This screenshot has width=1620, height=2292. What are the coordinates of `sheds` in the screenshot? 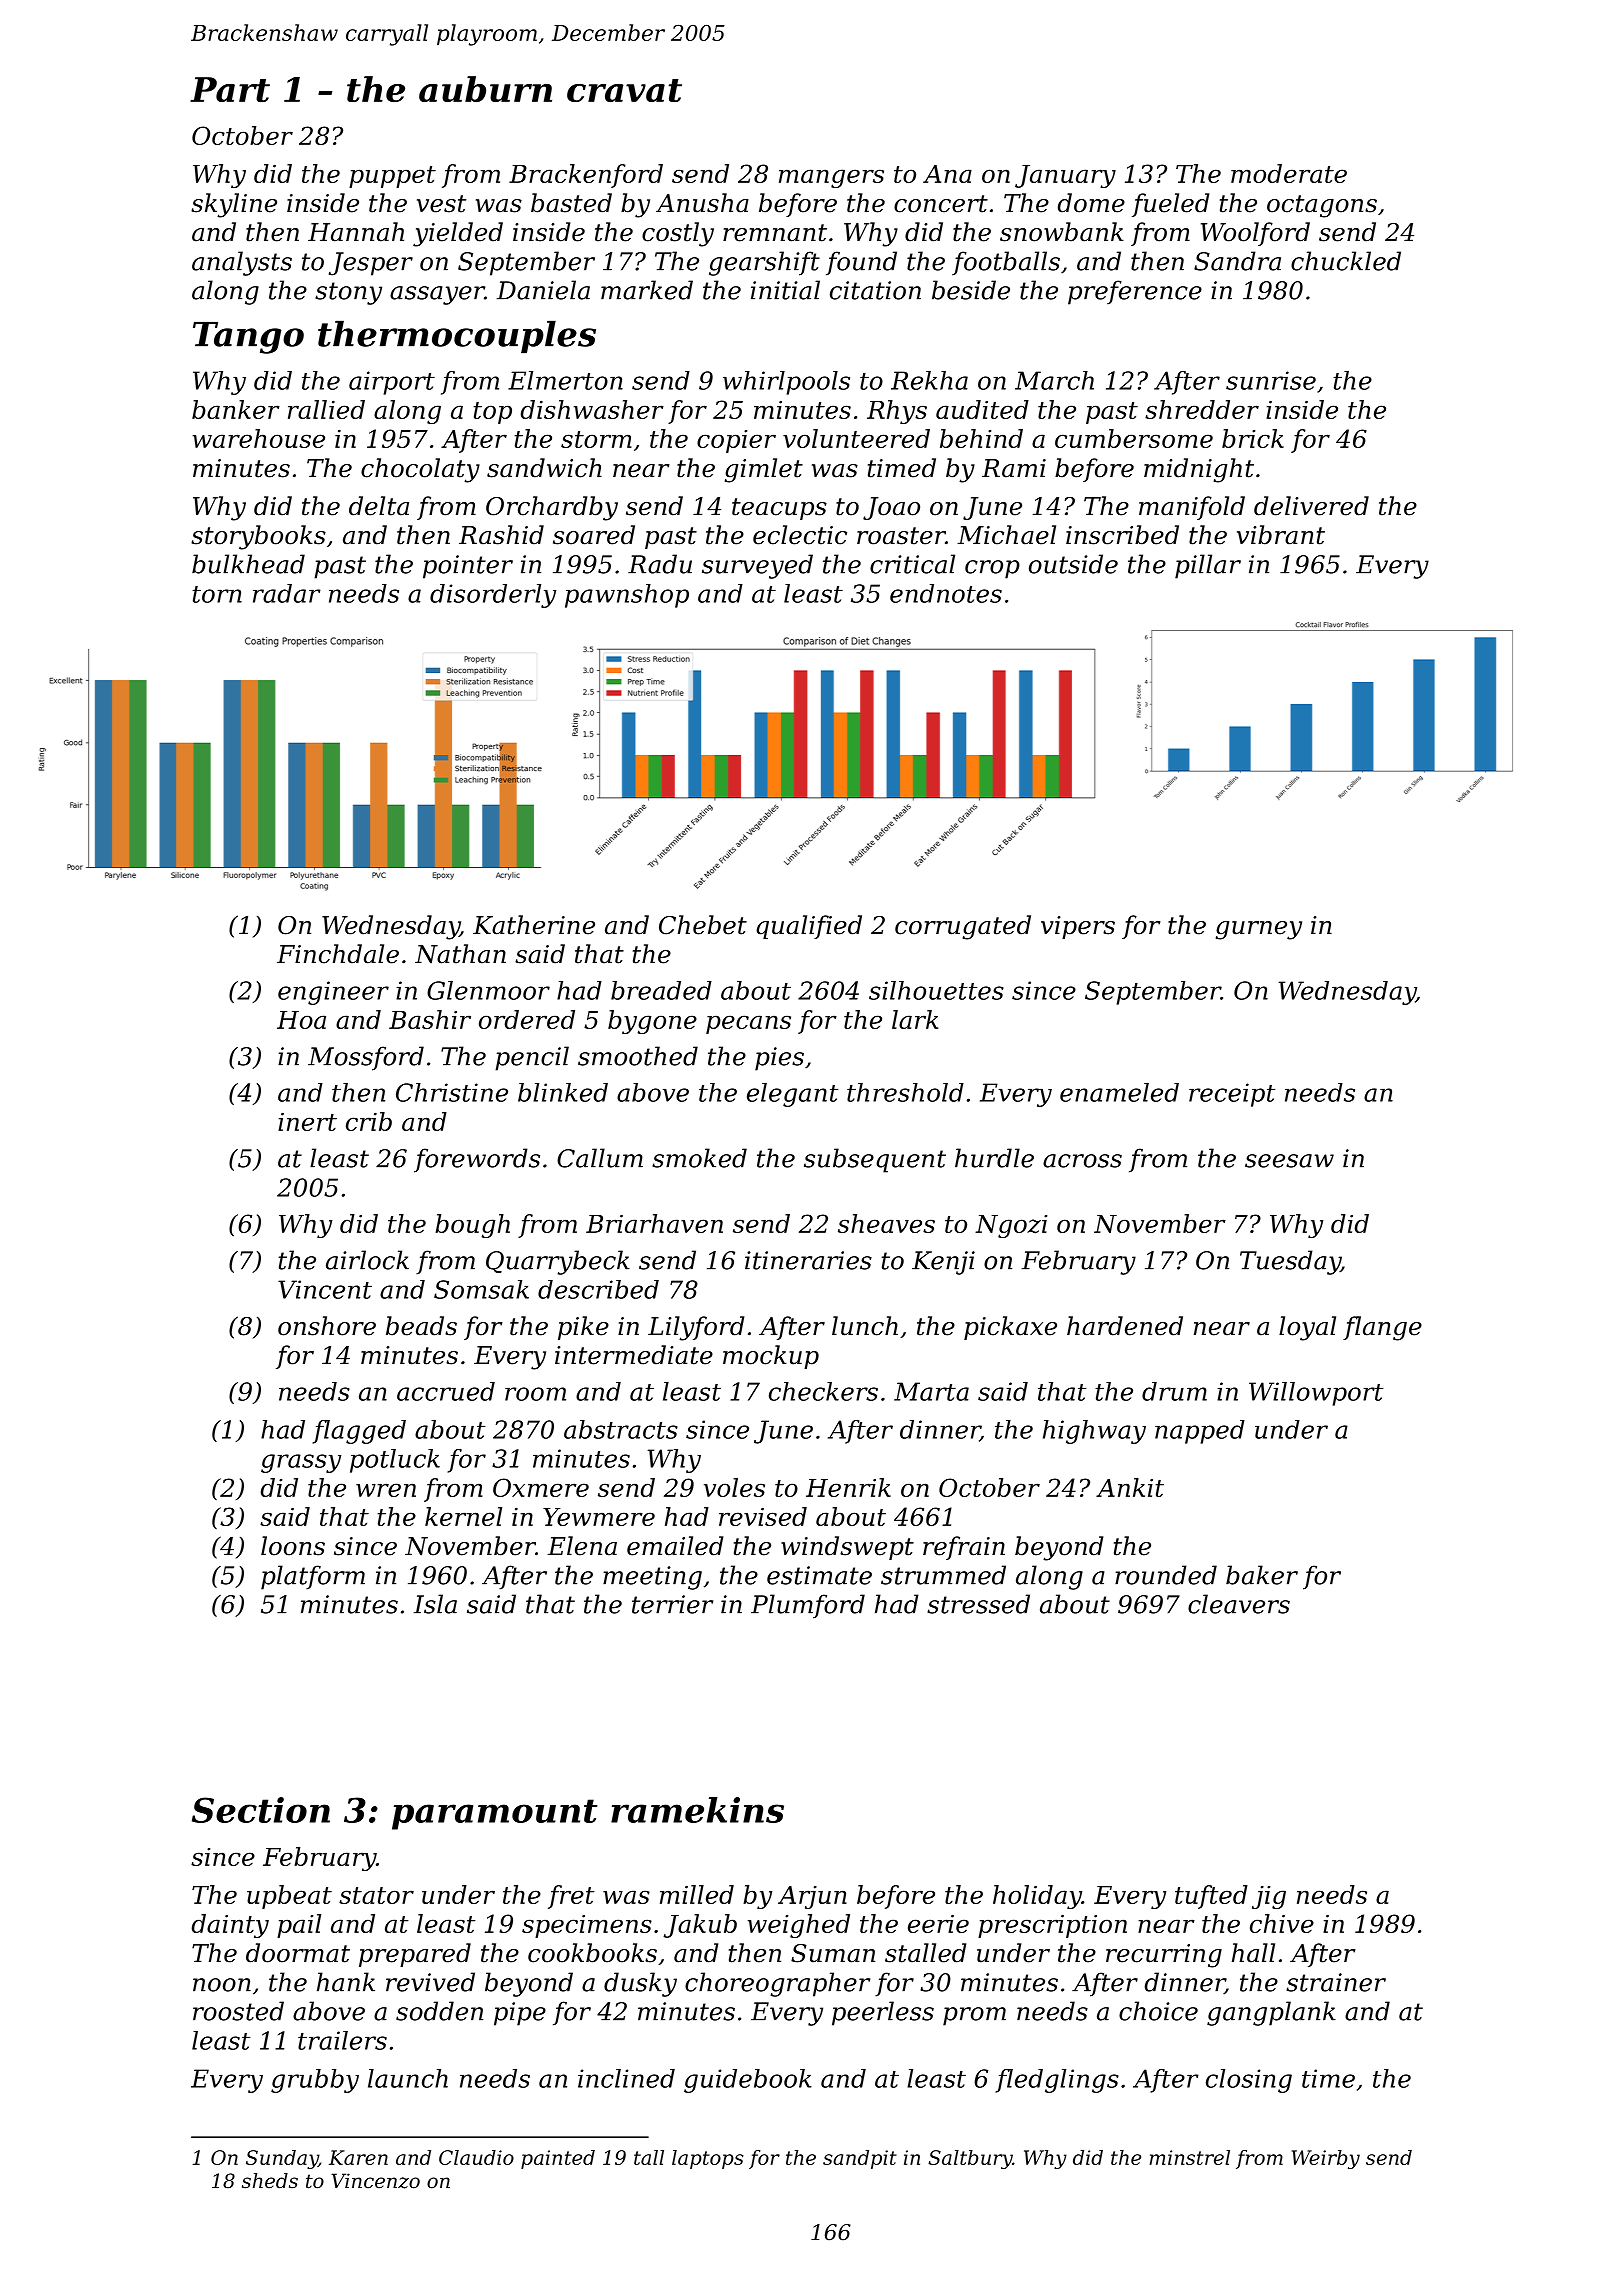 It's located at (270, 2181).
